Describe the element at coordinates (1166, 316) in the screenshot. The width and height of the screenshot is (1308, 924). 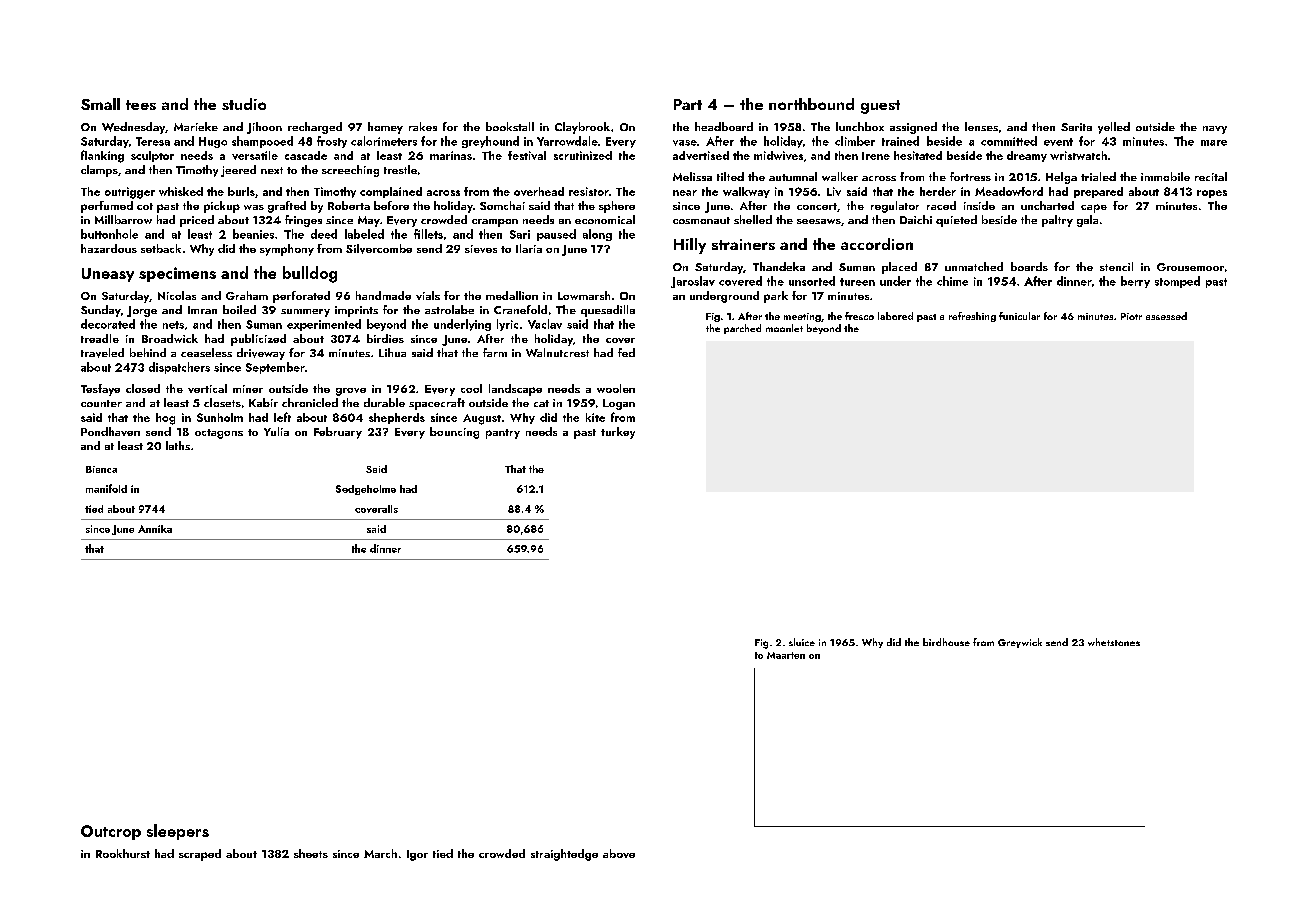
I see `assessed` at that location.
